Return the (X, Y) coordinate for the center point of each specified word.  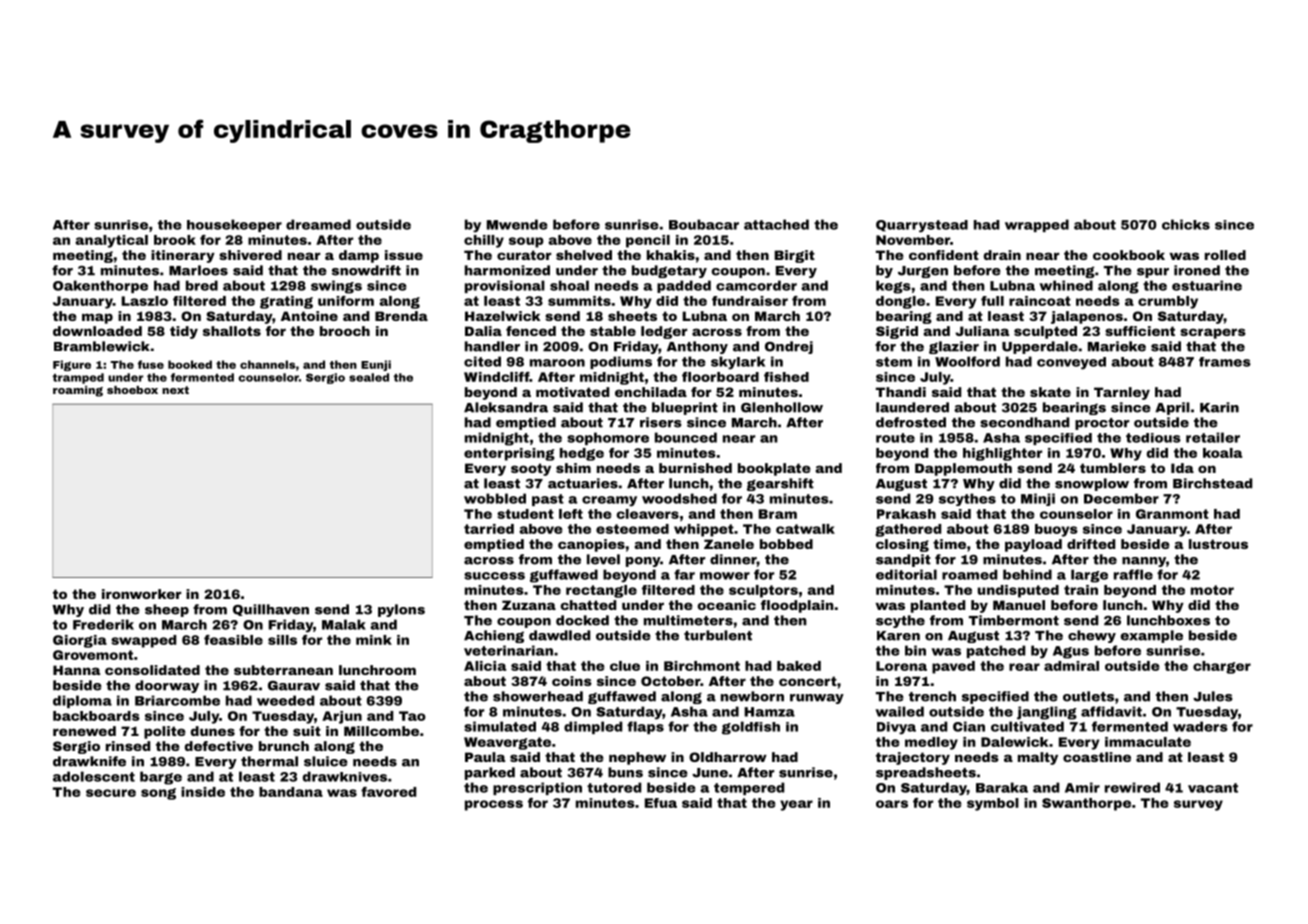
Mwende (517, 224)
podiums (621, 362)
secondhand (1024, 422)
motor (1212, 590)
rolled (1225, 255)
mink (374, 640)
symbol (993, 804)
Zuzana (529, 605)
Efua (661, 803)
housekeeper (234, 225)
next (175, 390)
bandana (291, 792)
